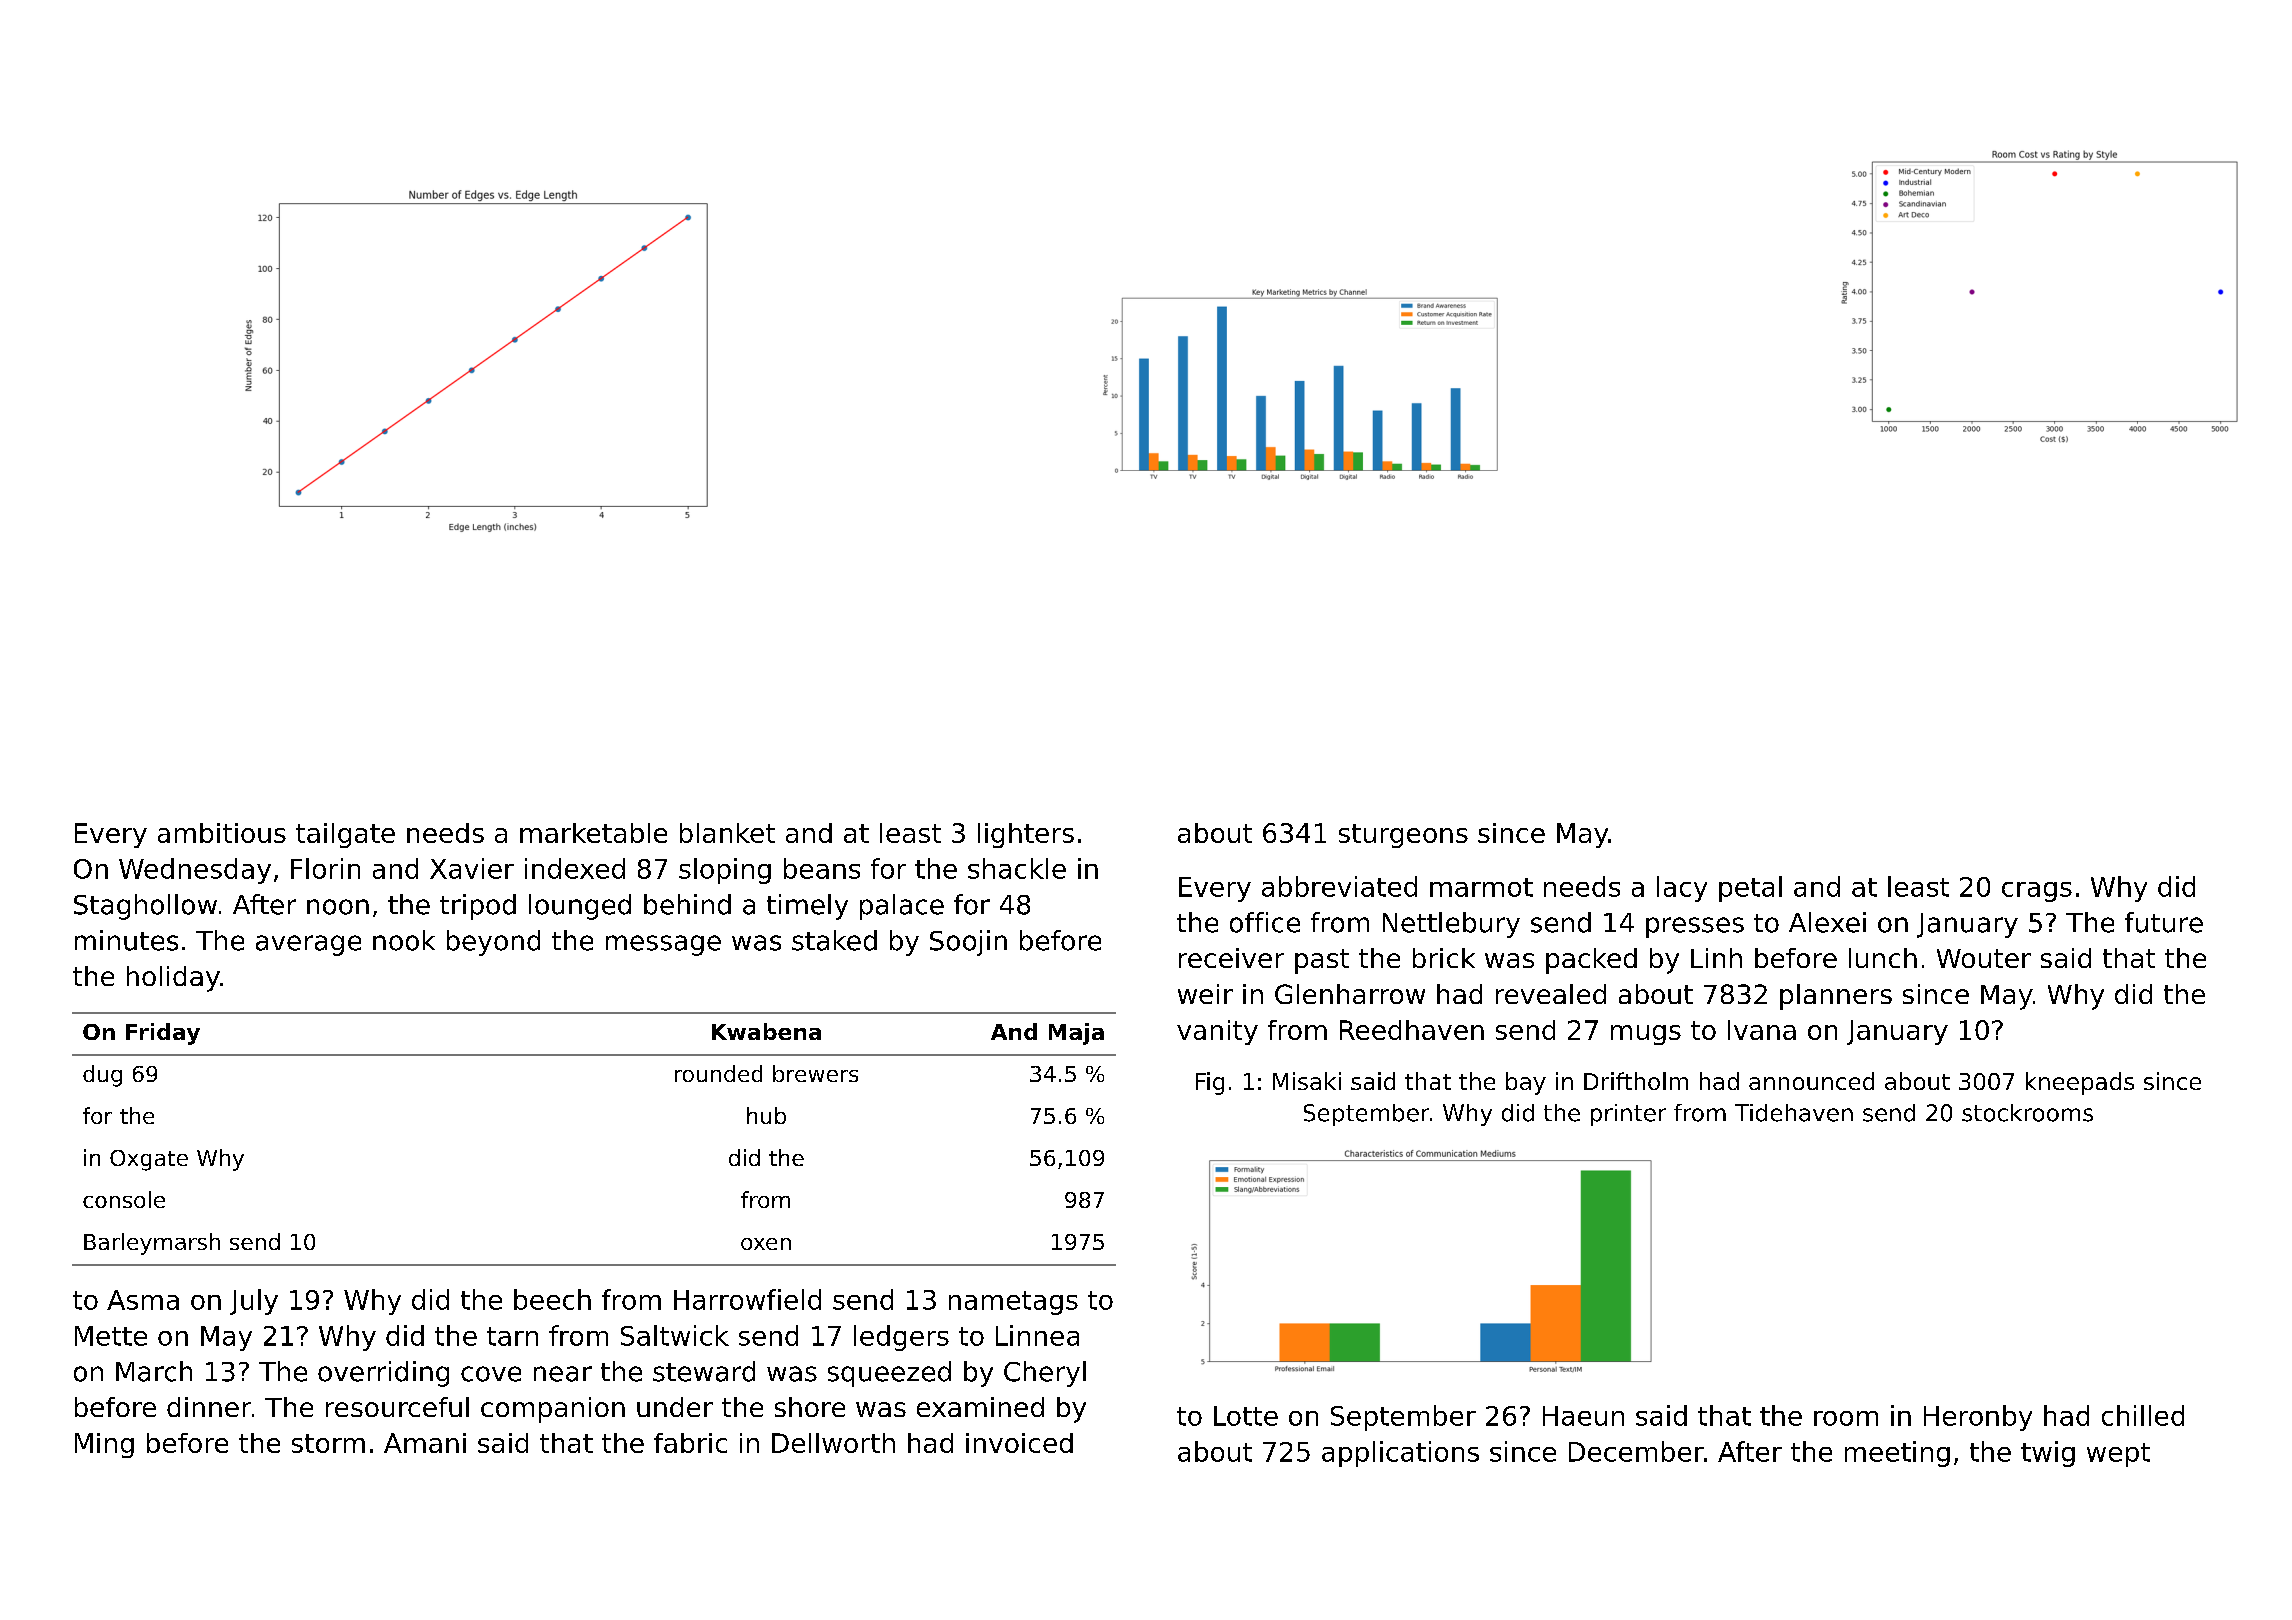 The width and height of the screenshot is (2292, 1620). I want to click on Heronby, so click(1978, 1418).
